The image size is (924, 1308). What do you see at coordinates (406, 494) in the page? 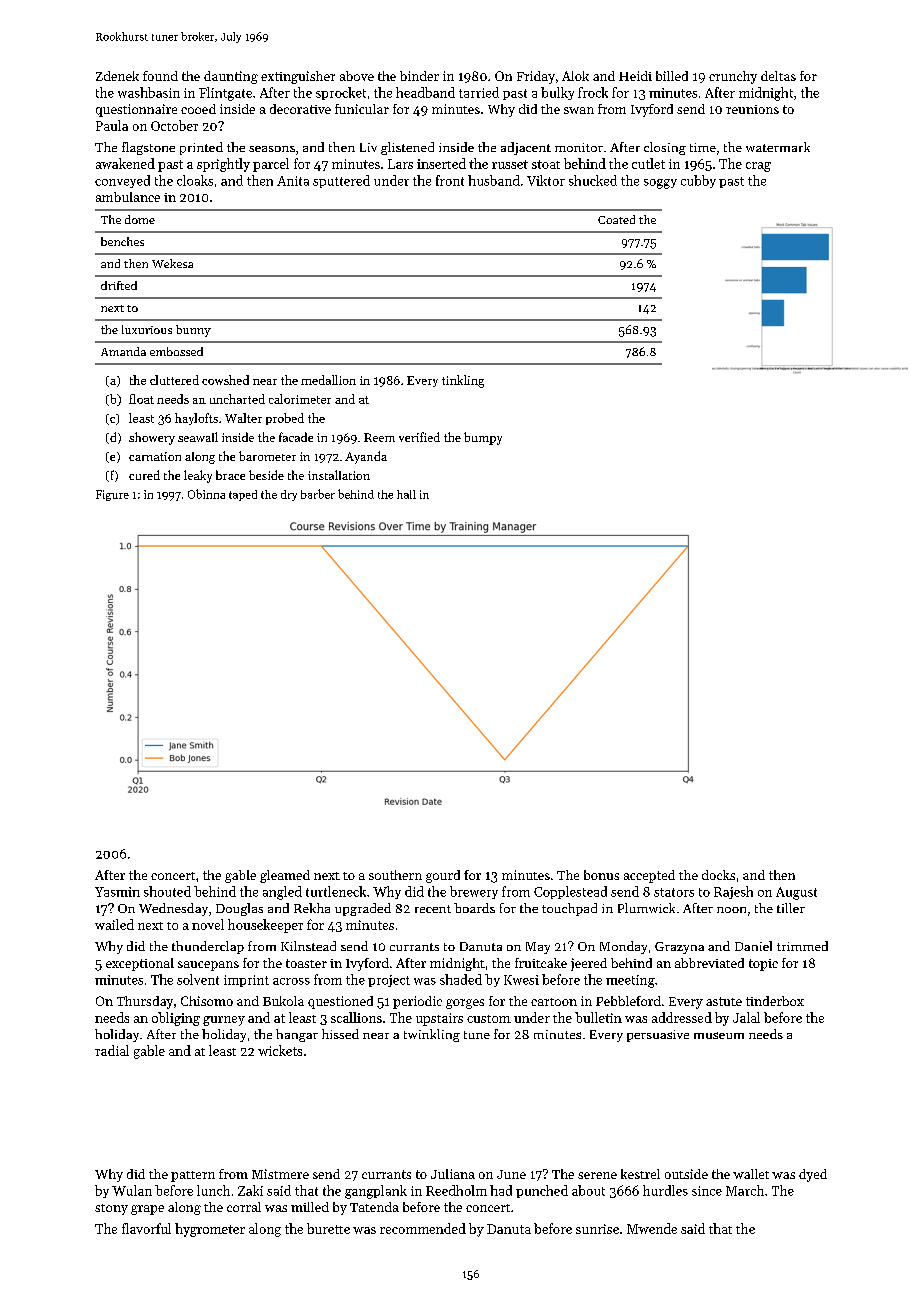
I see `hall` at bounding box center [406, 494].
